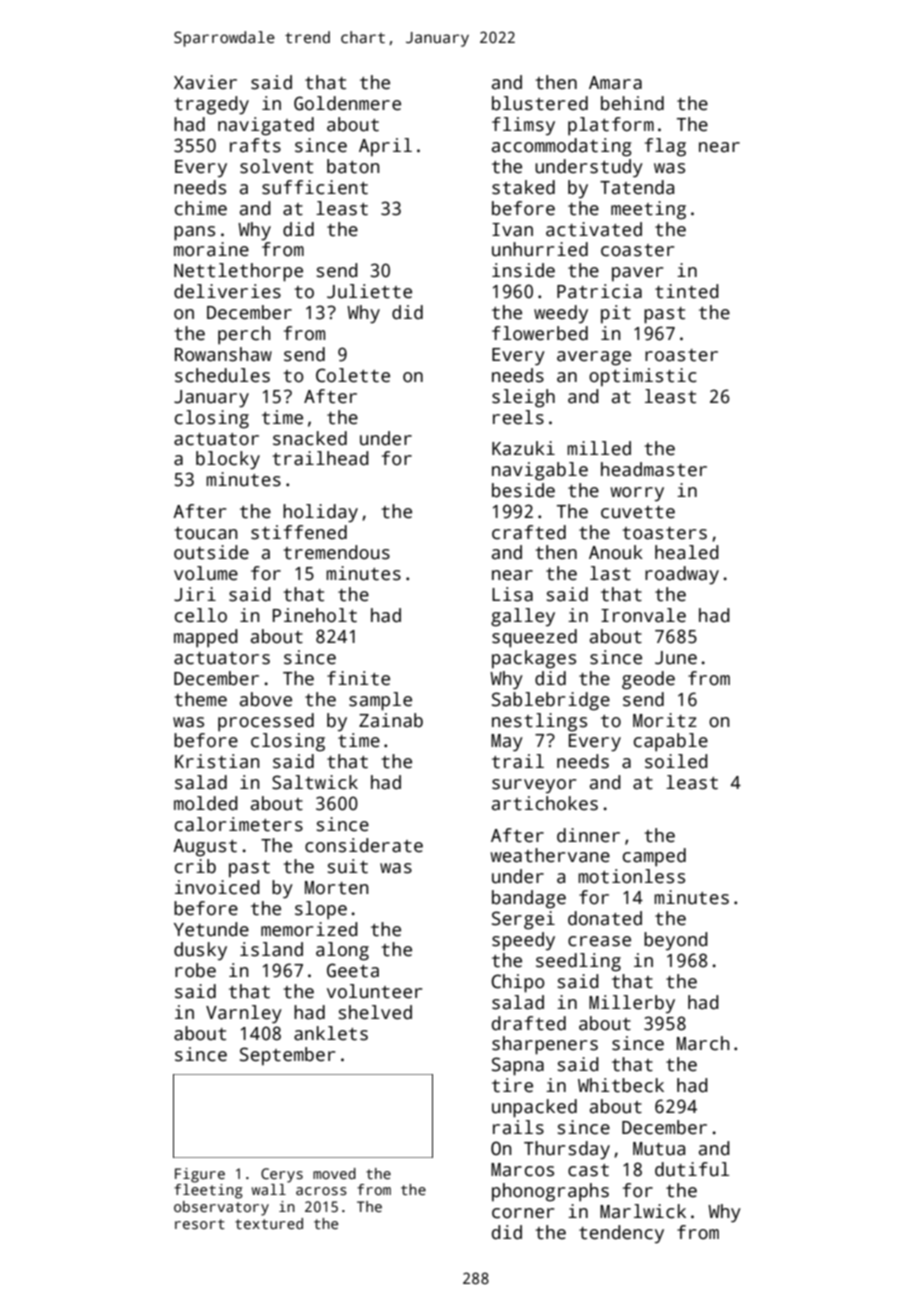 This screenshot has height=1311, width=924. Describe the element at coordinates (594, 229) in the screenshot. I see `activated` at that location.
